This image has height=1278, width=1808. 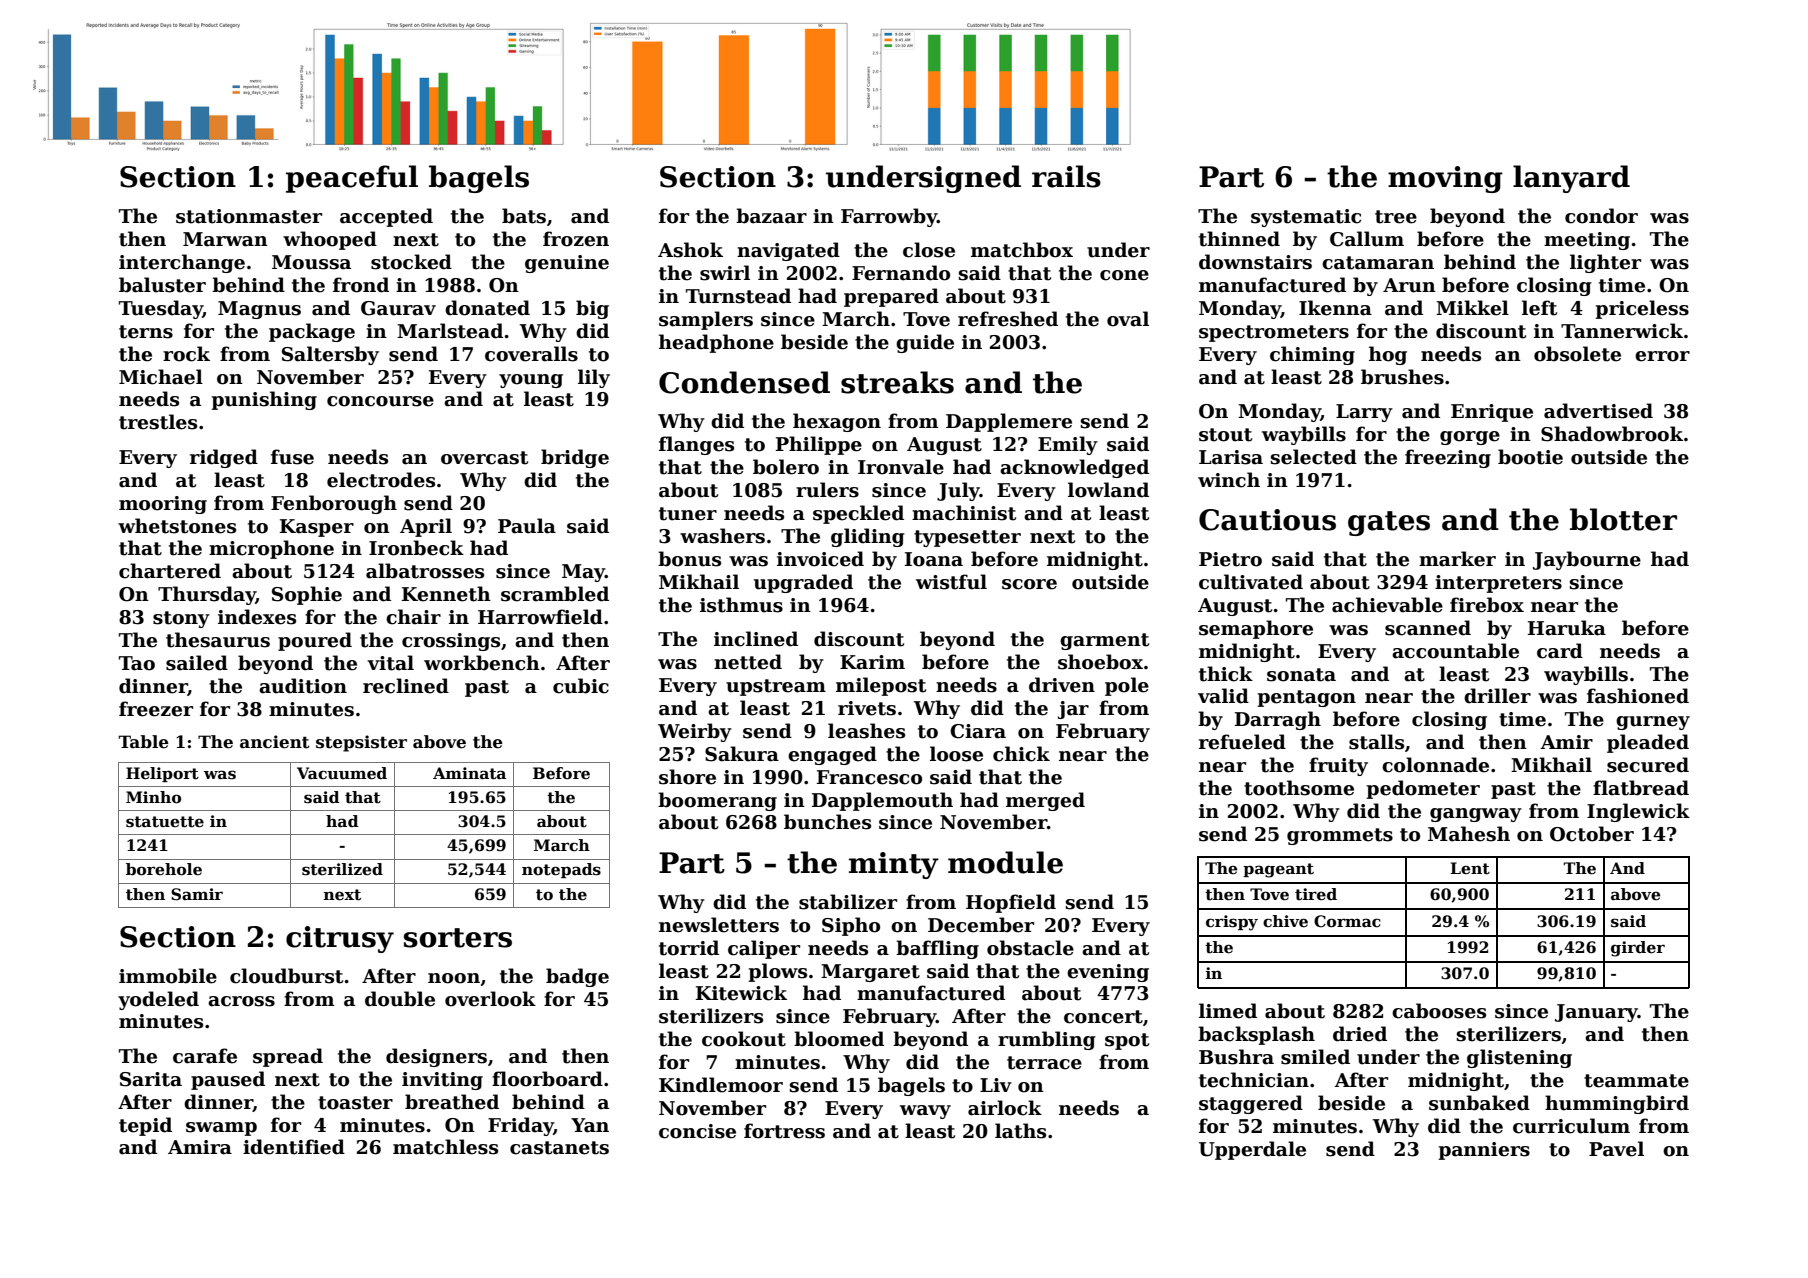 I want to click on Pavel, so click(x=1616, y=1149).
